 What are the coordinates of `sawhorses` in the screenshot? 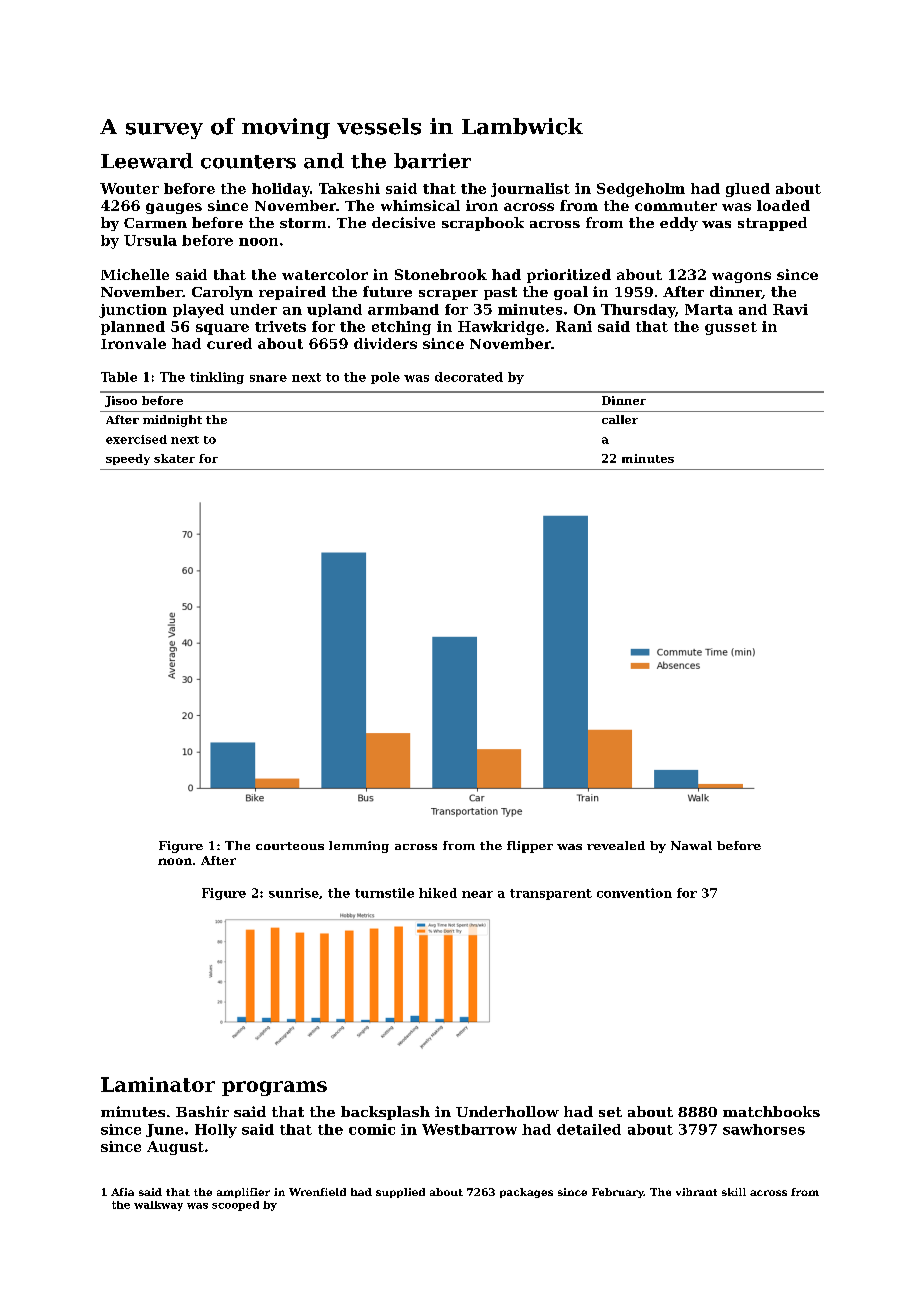 It's located at (764, 1129).
